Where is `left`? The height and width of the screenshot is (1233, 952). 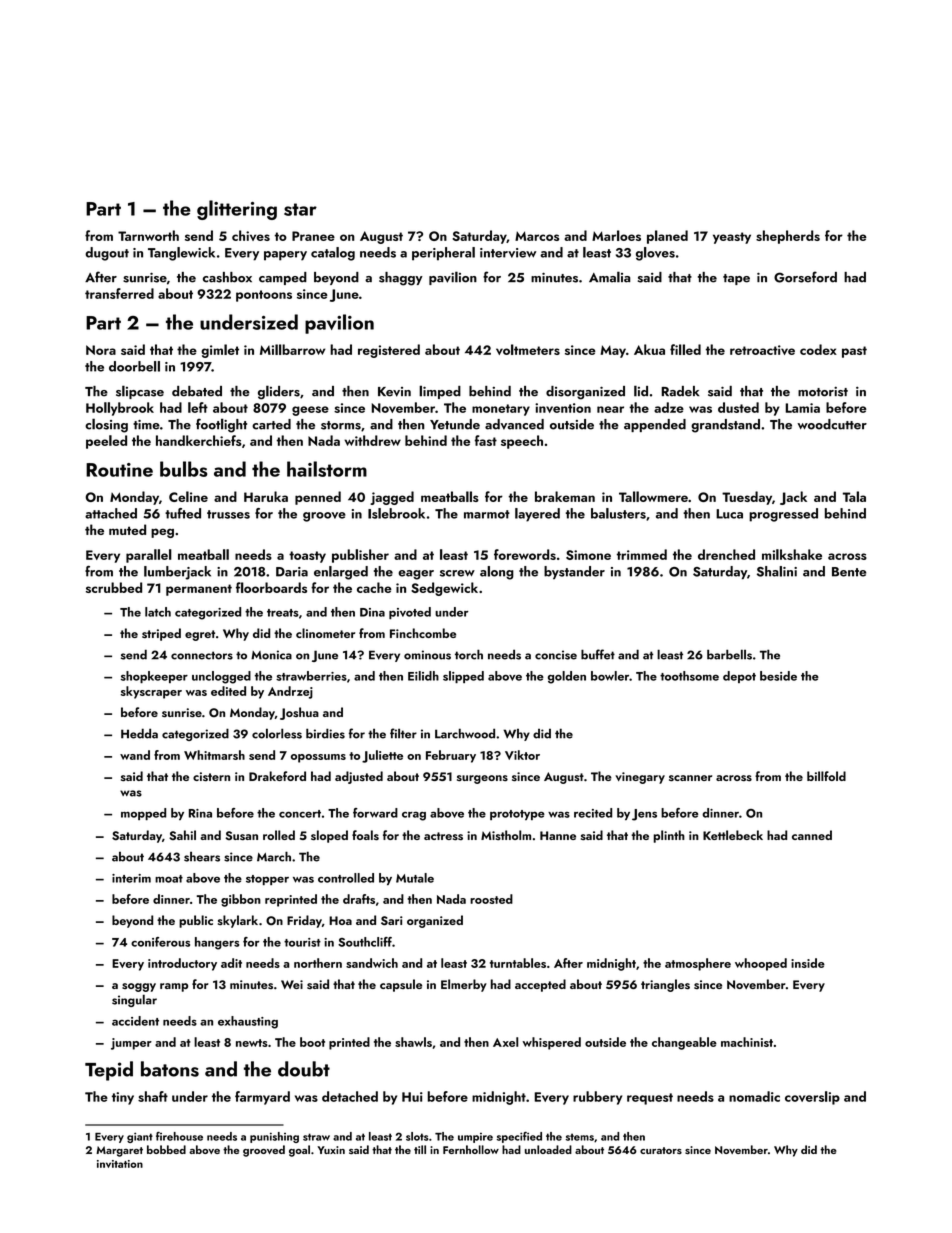
left is located at coordinates (198, 407).
